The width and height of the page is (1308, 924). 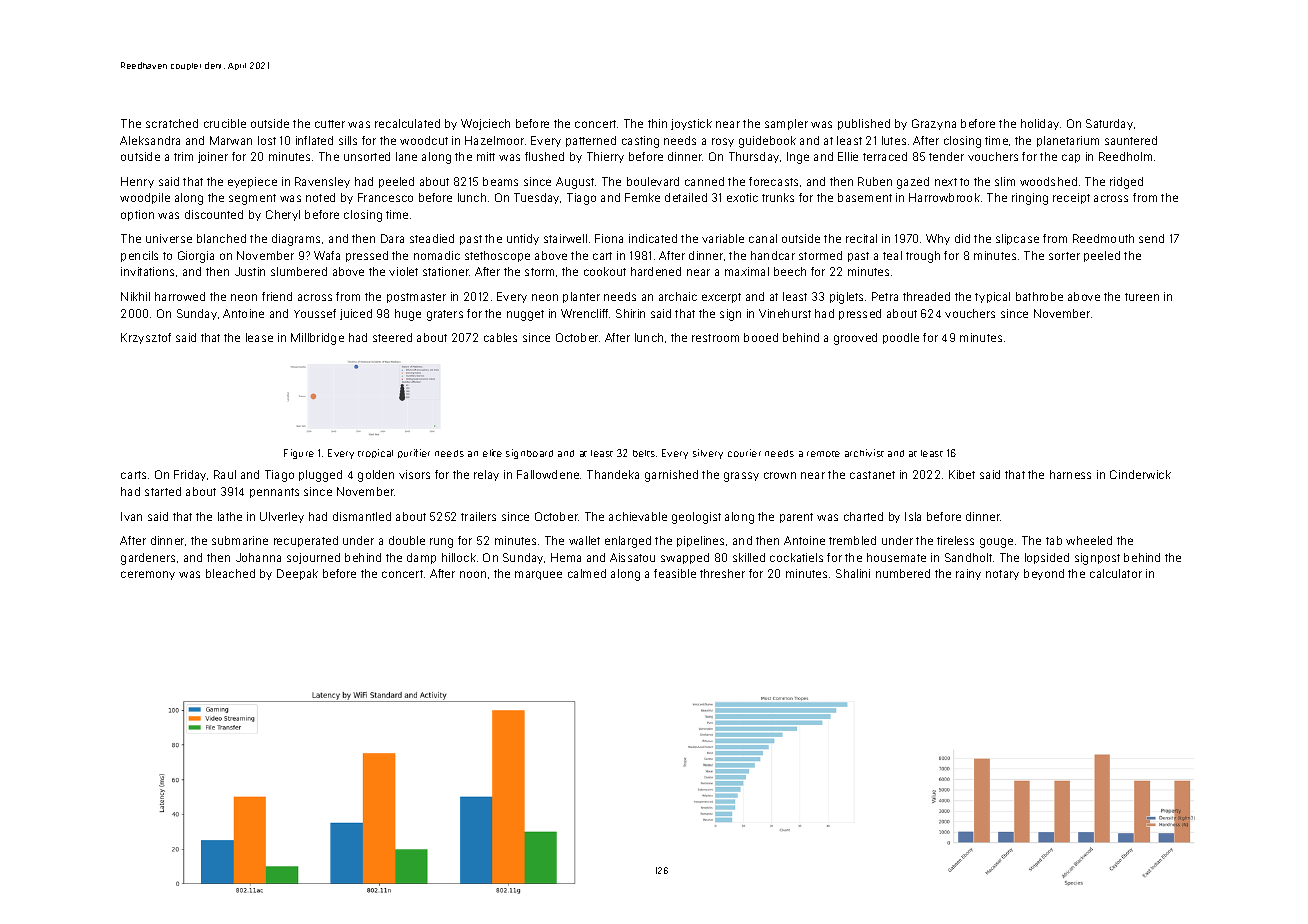 I want to click on rainy, so click(x=968, y=574).
